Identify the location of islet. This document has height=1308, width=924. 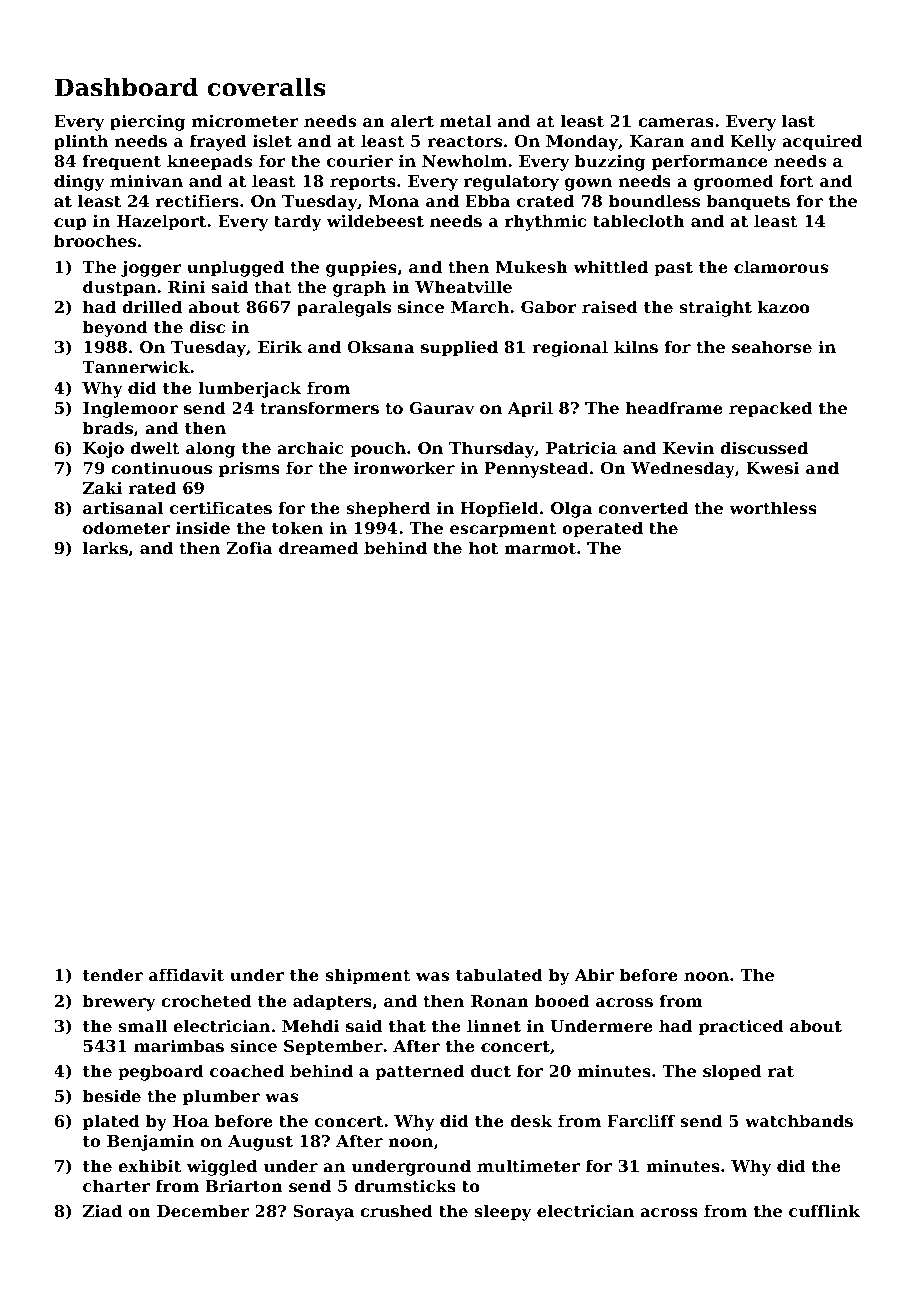
(272, 140).
